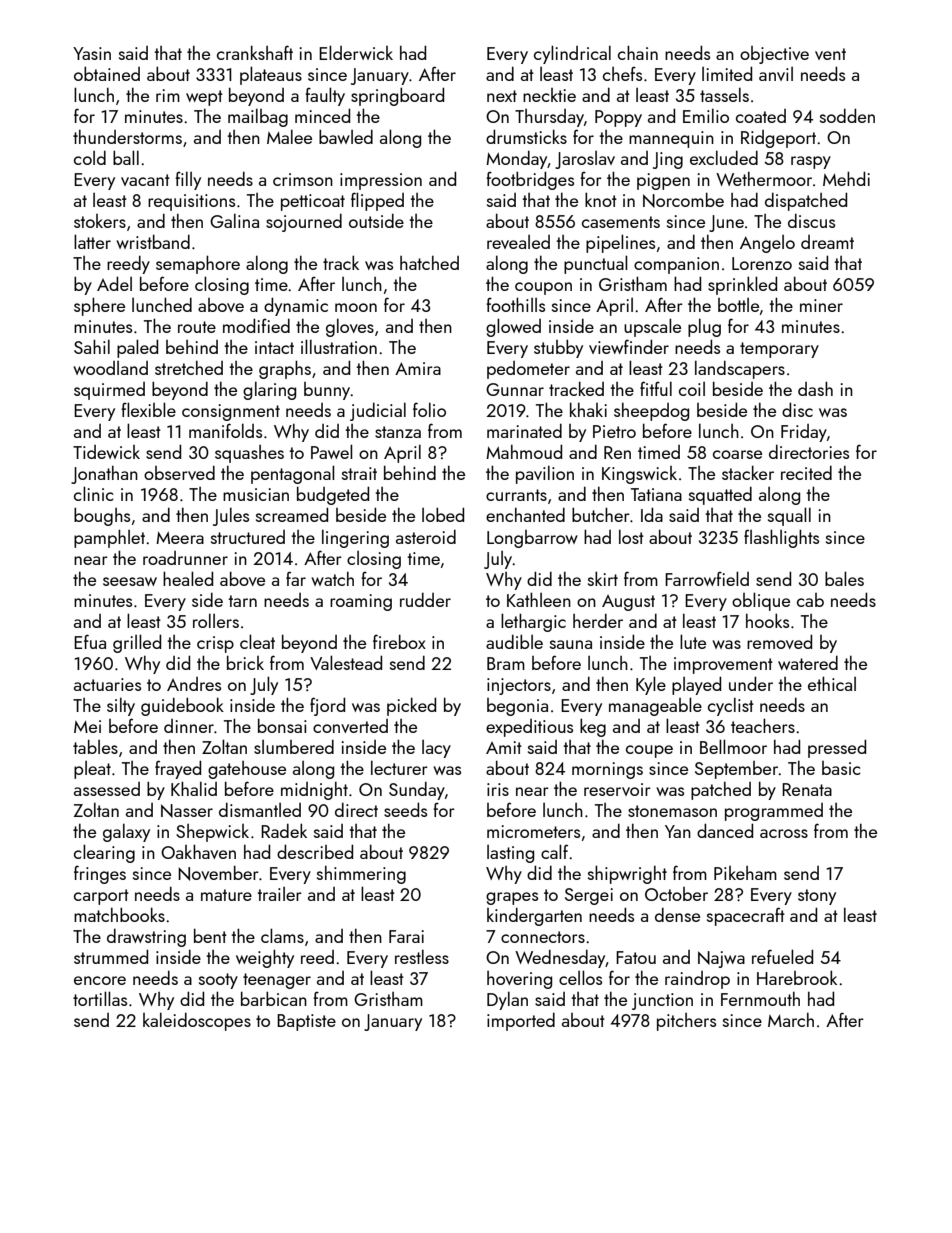  I want to click on squall, so click(789, 516).
